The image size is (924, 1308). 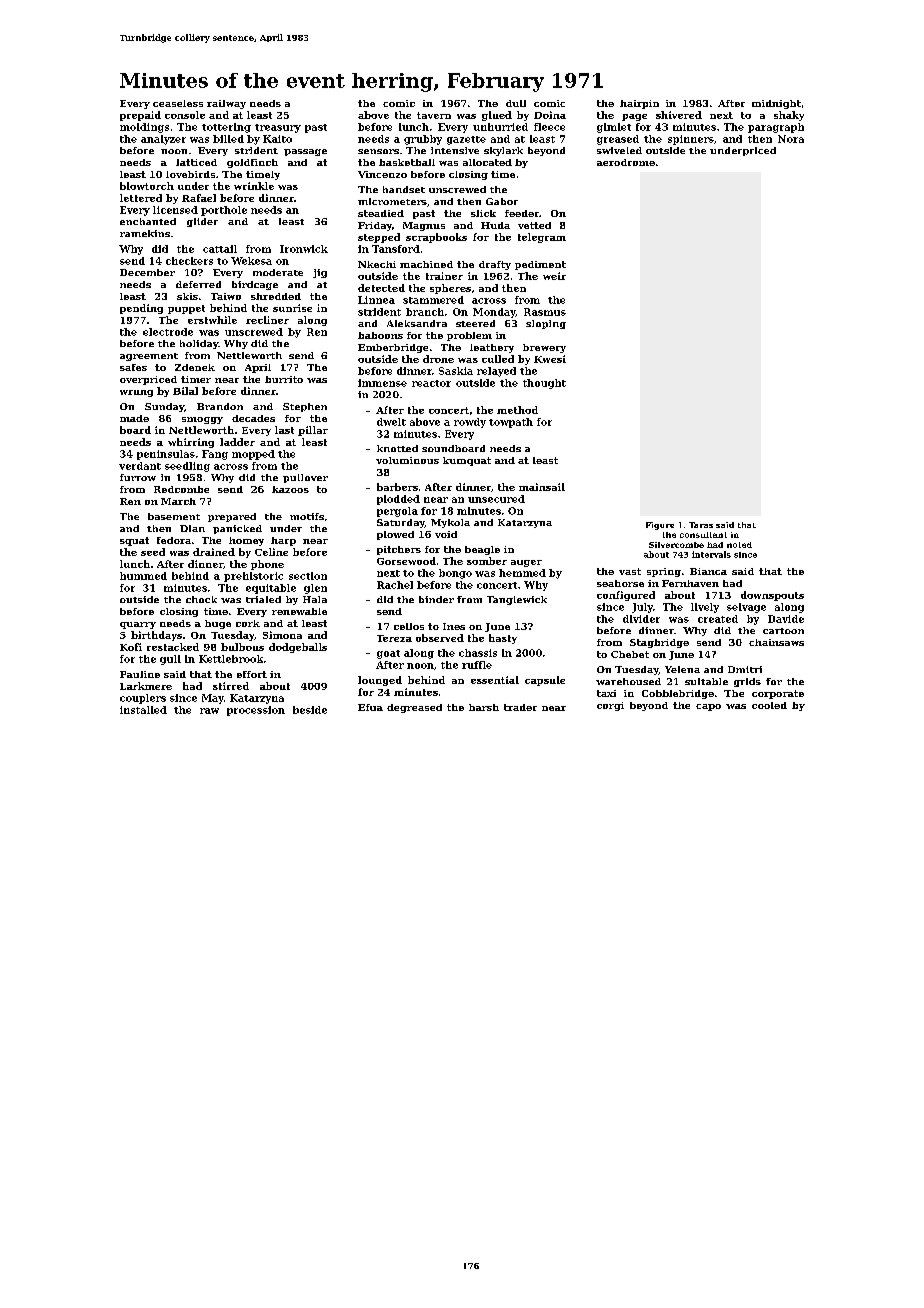 What do you see at coordinates (226, 104) in the screenshot?
I see `railway` at bounding box center [226, 104].
